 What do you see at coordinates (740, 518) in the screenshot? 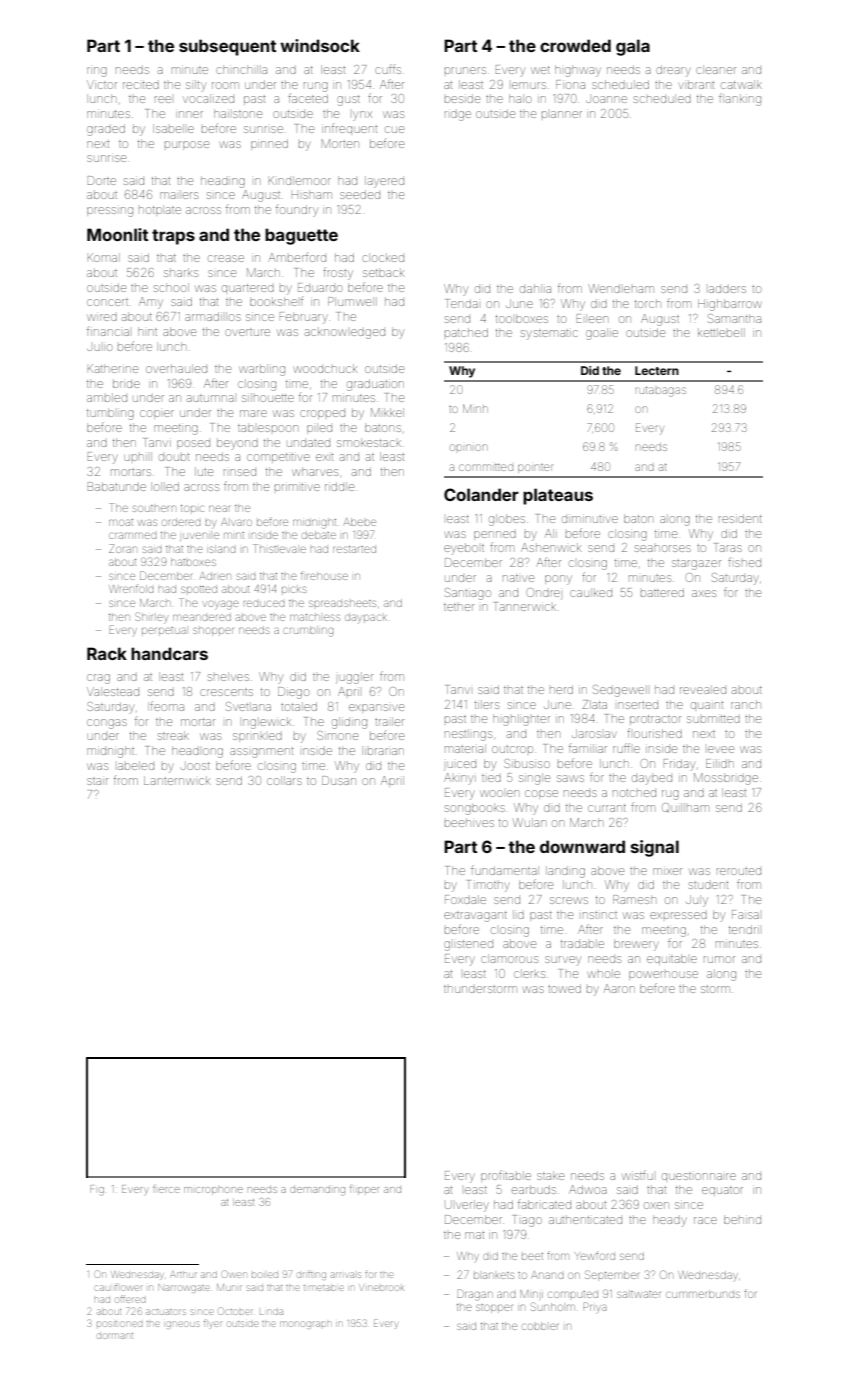
I see `resident` at bounding box center [740, 518].
